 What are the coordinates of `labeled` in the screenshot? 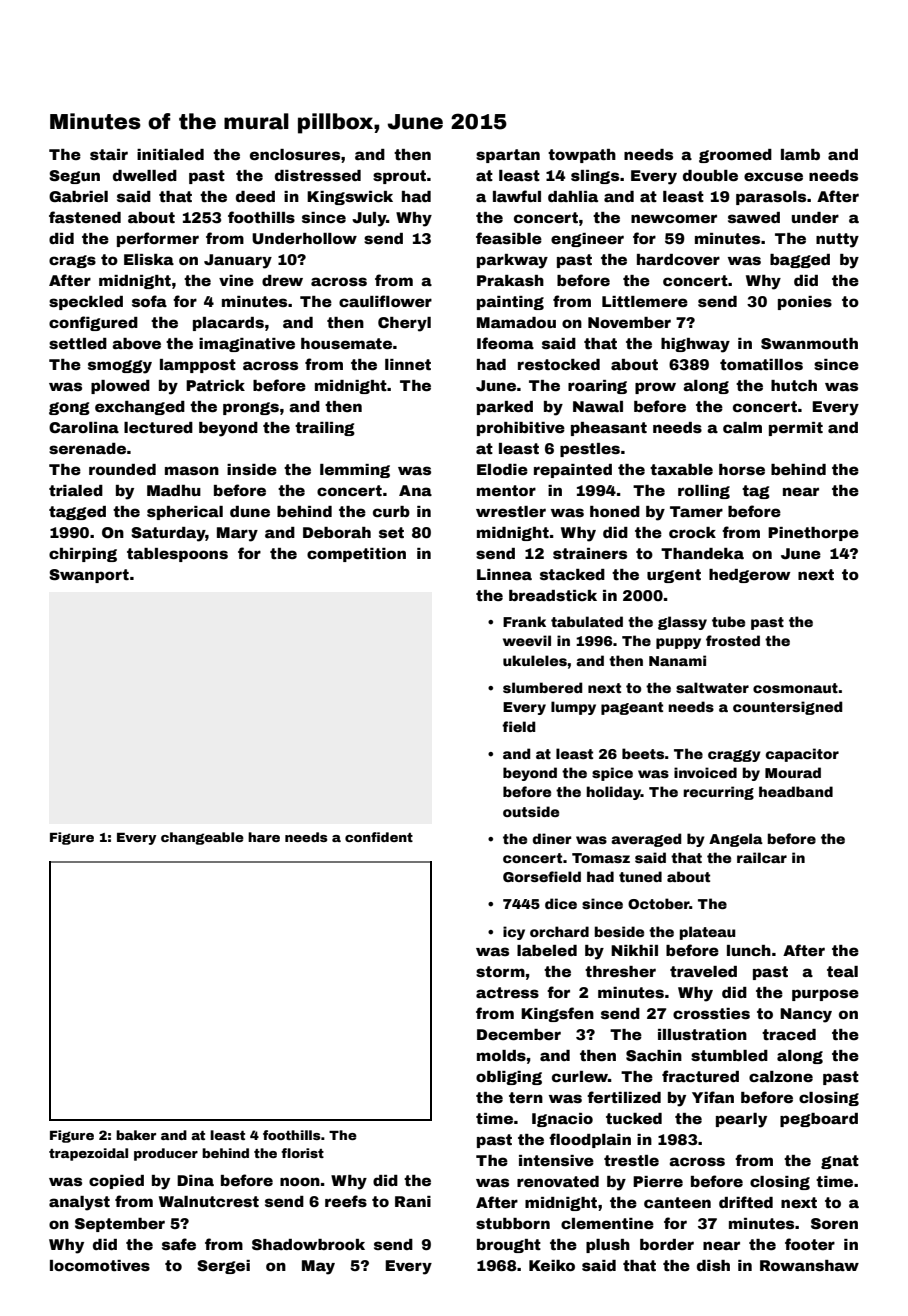 It's located at (547, 950).
